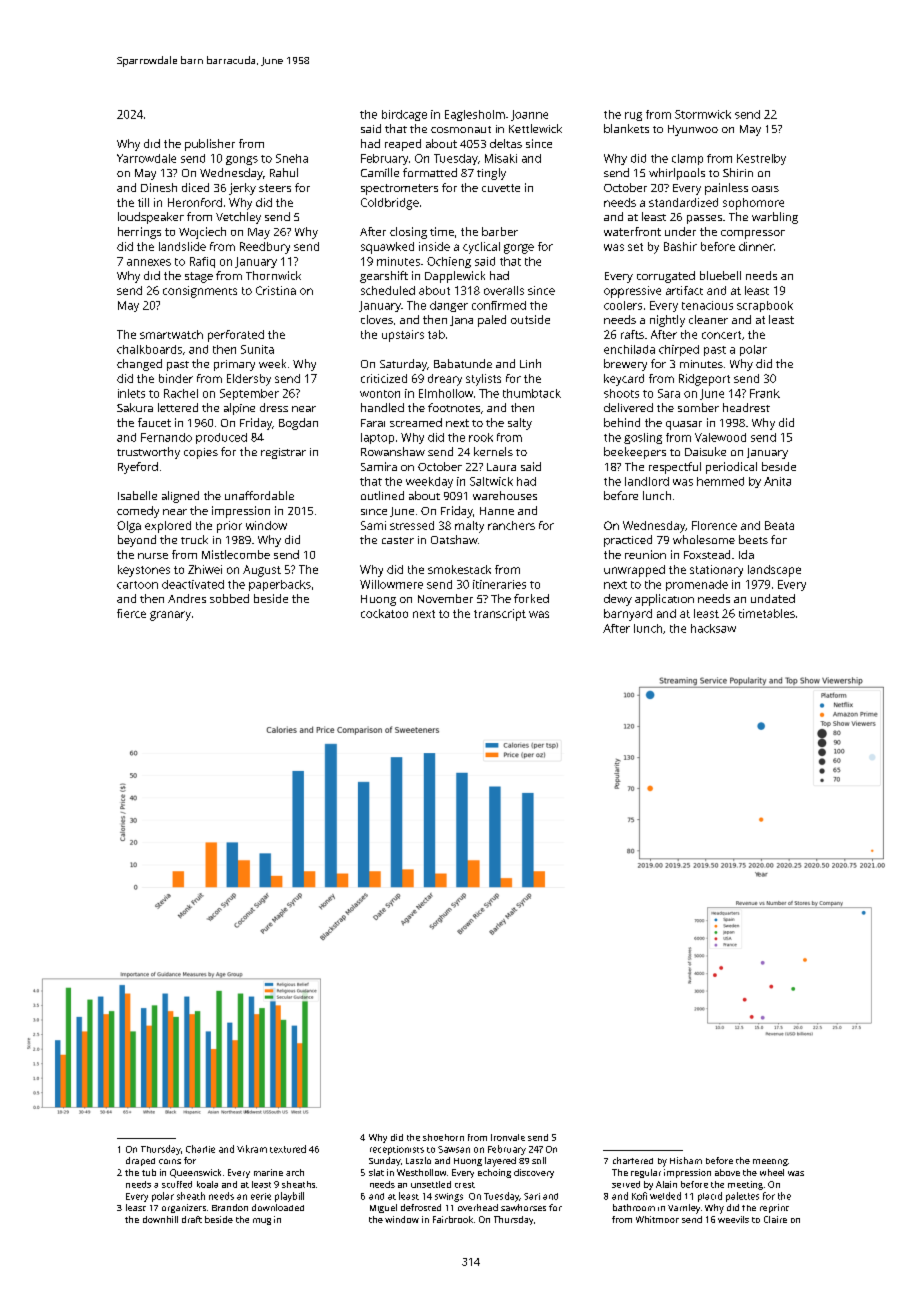 This document has height=1308, width=924. I want to click on birdcage, so click(404, 115).
